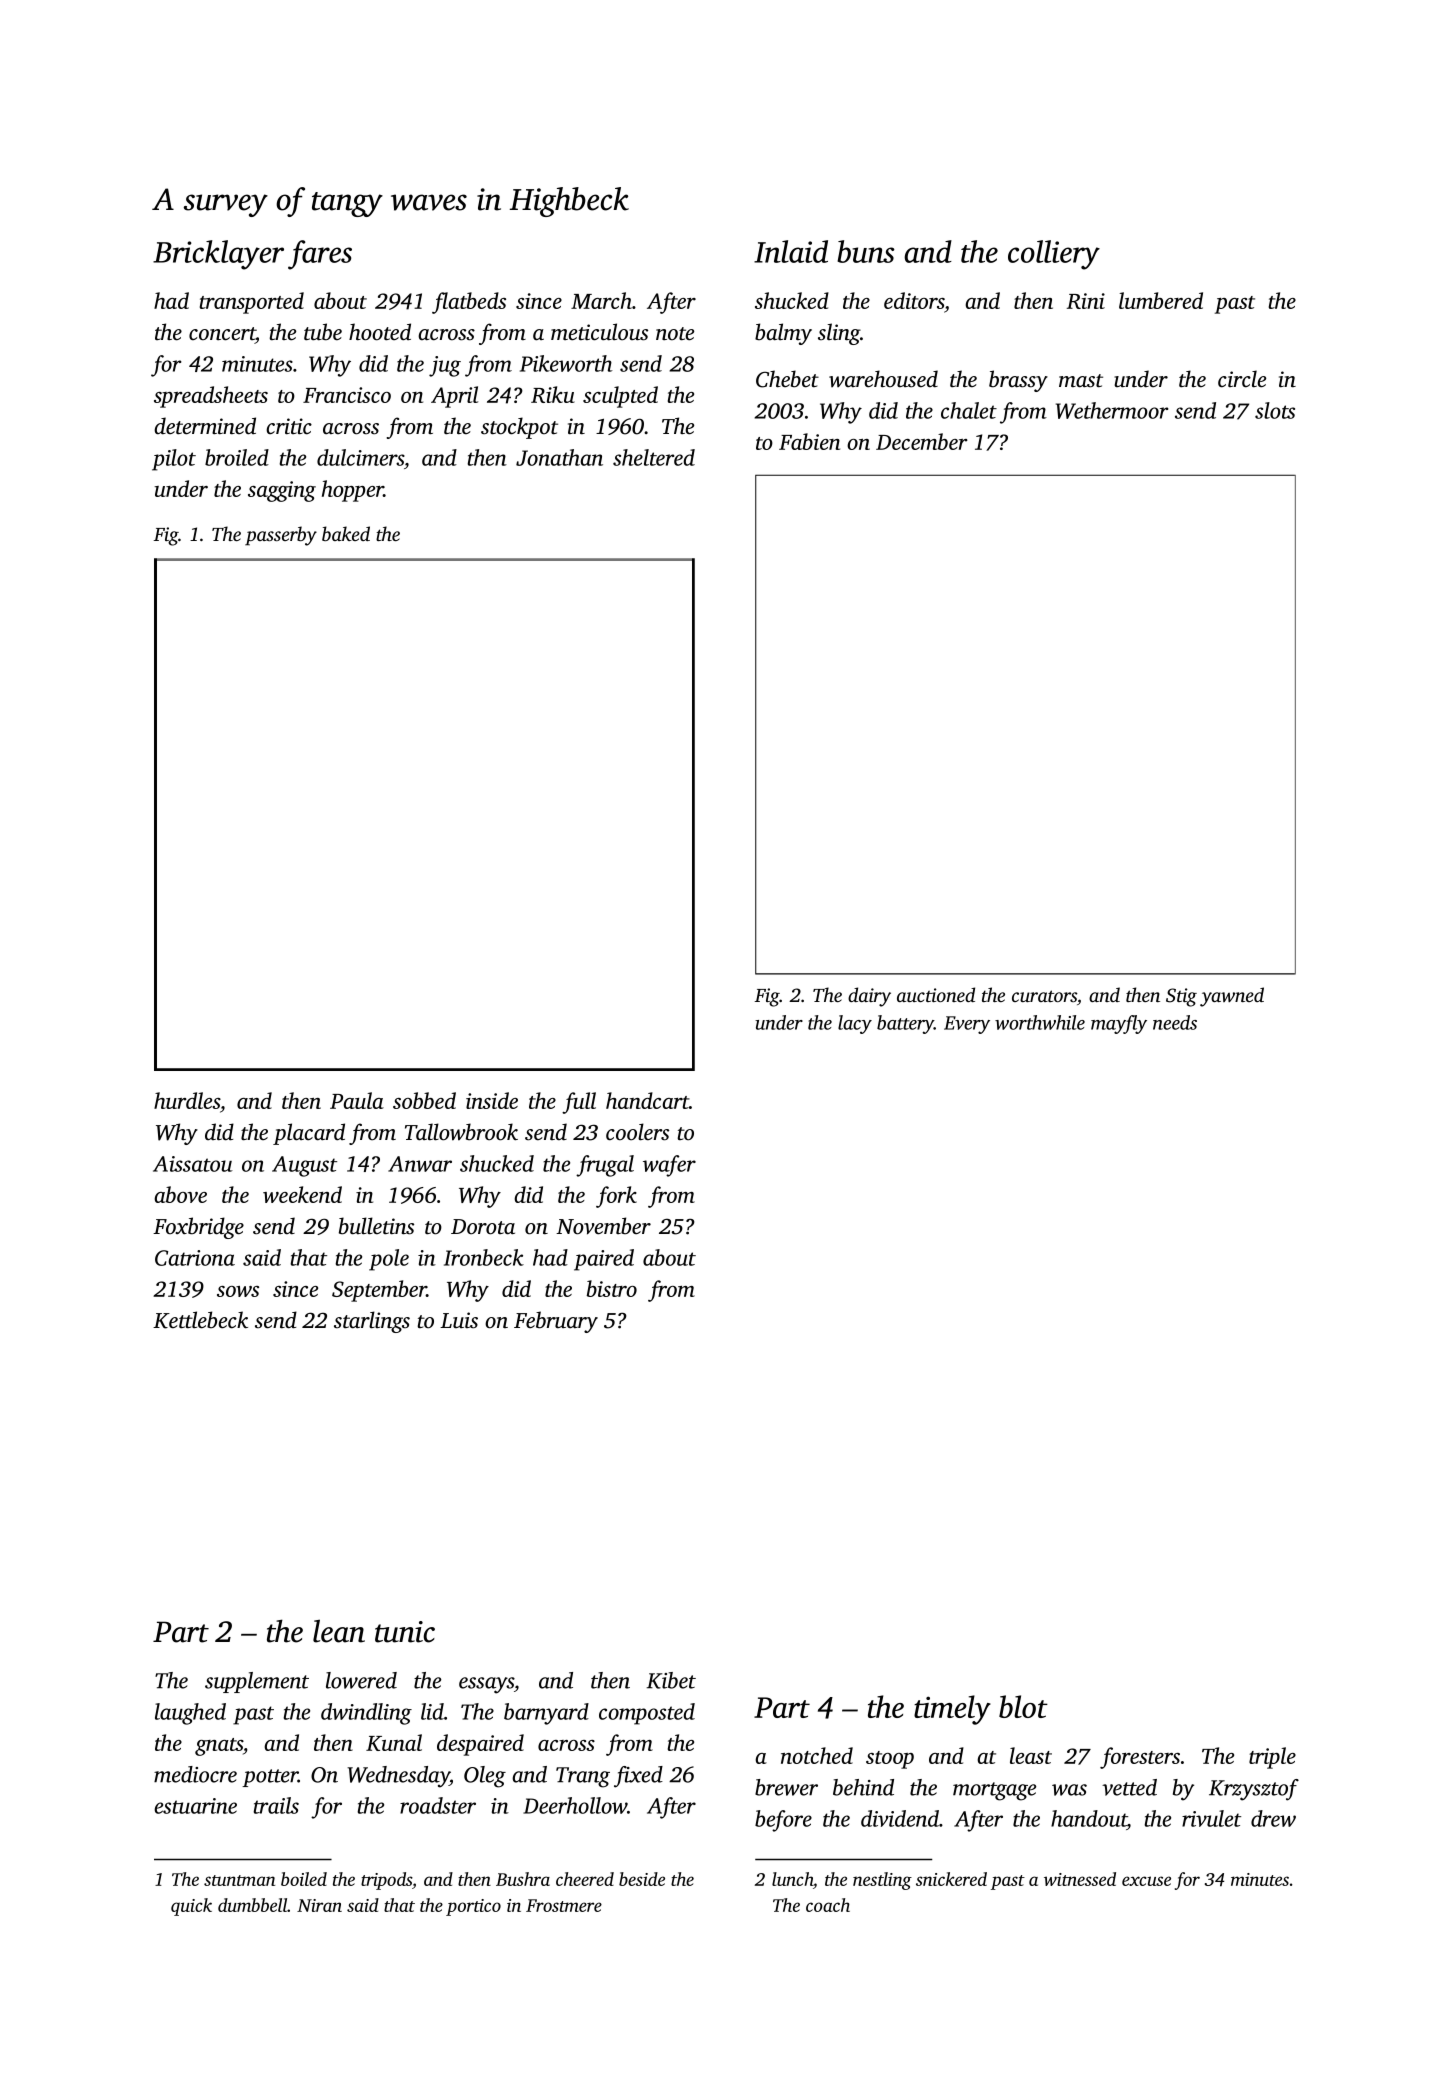 The height and width of the page is (2100, 1450). I want to click on December, so click(922, 441).
